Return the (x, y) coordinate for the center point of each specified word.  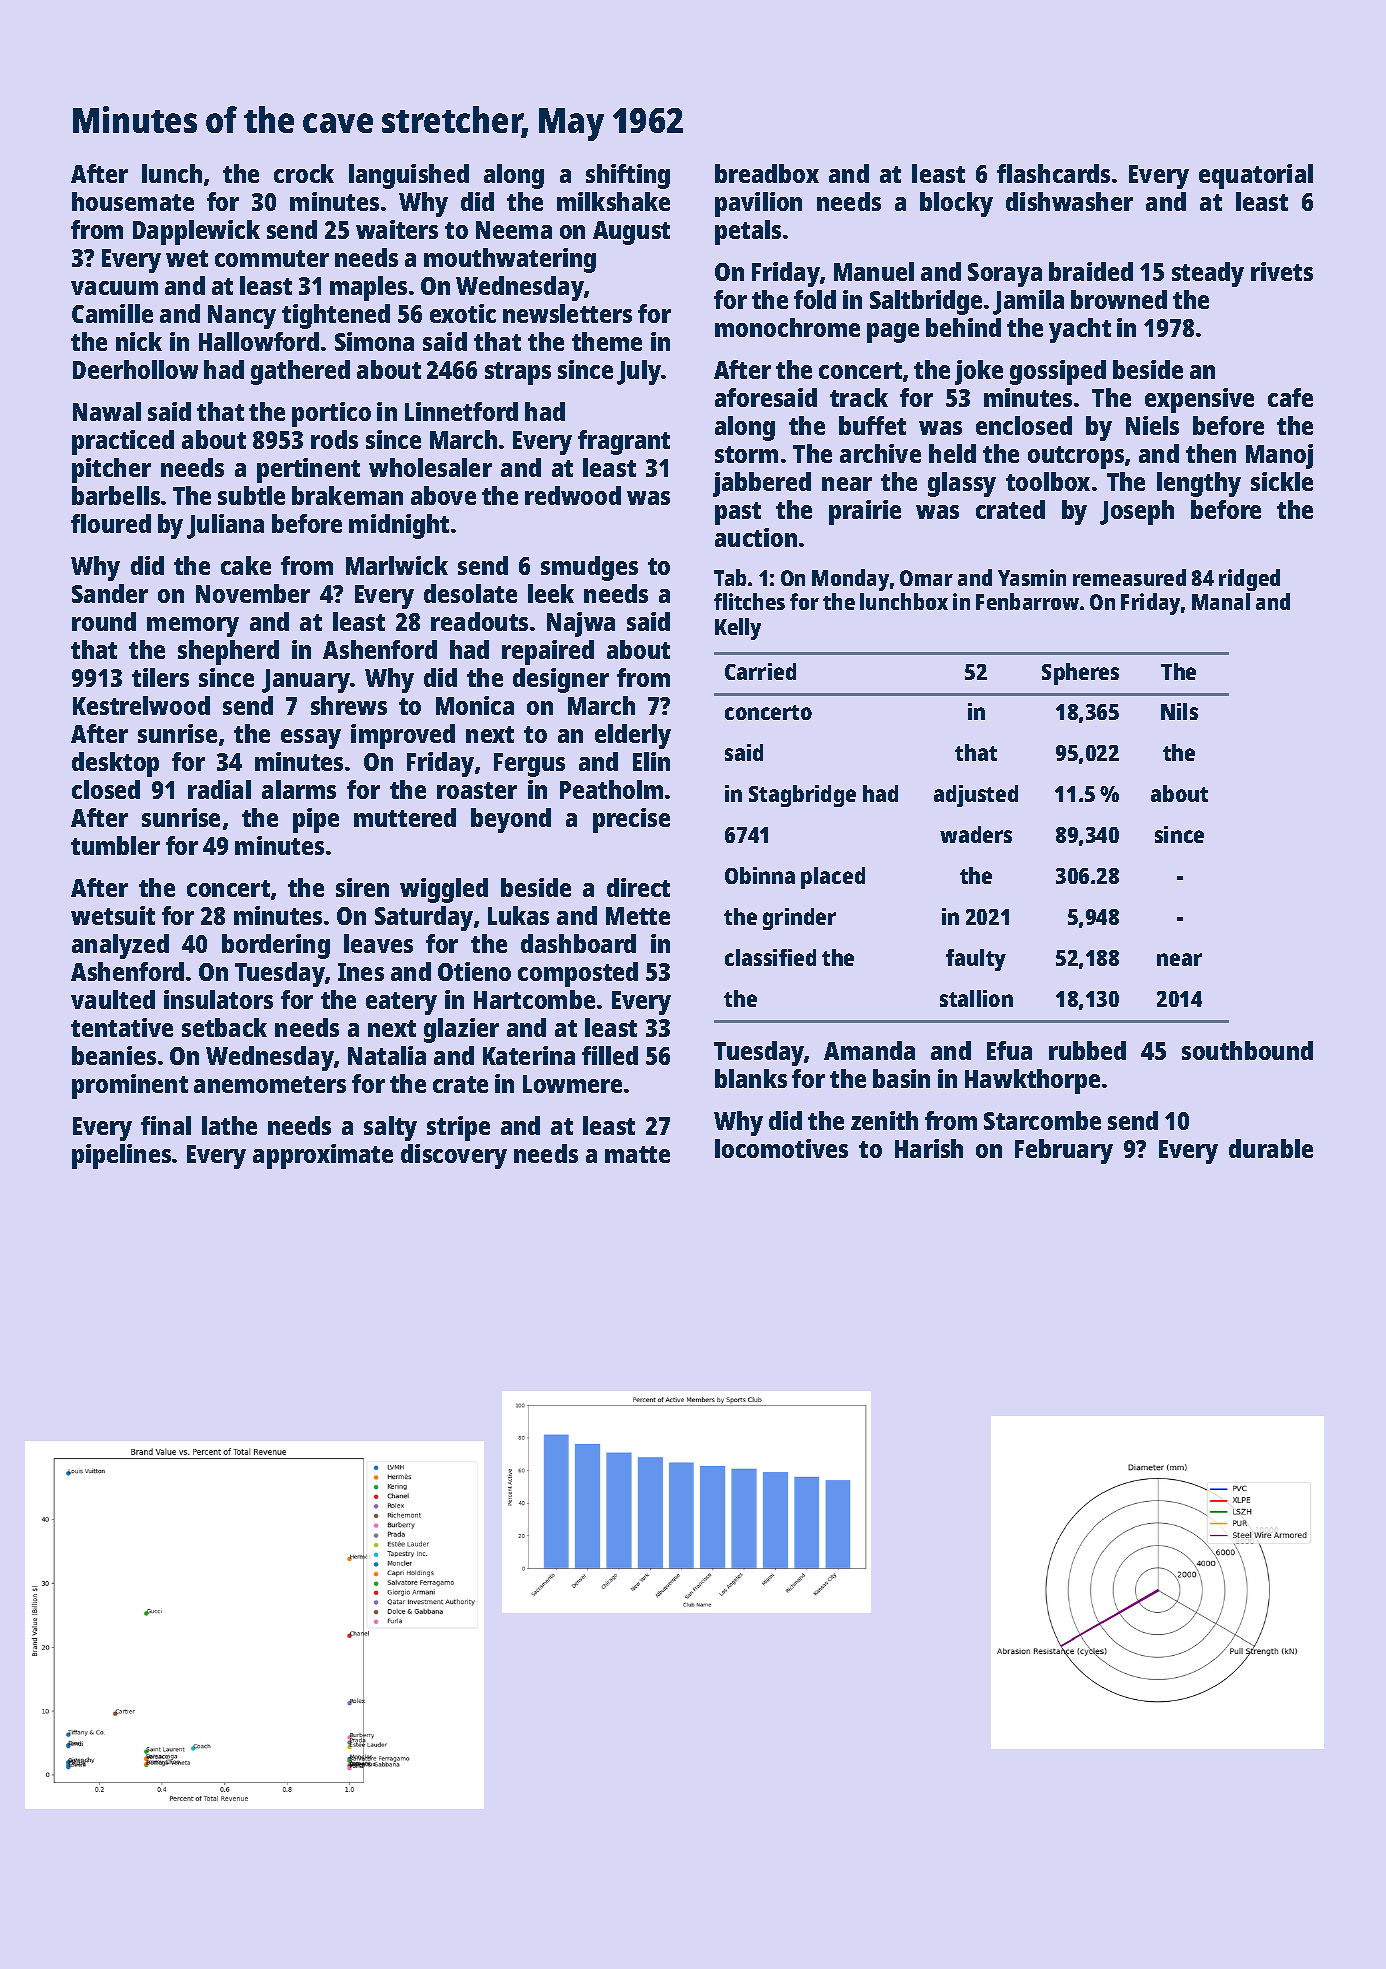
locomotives (781, 1148)
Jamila (1028, 302)
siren (362, 887)
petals (748, 232)
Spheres (1080, 674)
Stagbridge (802, 796)
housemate (133, 201)
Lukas (518, 915)
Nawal (107, 411)
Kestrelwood (141, 705)
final (166, 1125)
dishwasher (1069, 201)
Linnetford (461, 411)
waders (976, 834)
